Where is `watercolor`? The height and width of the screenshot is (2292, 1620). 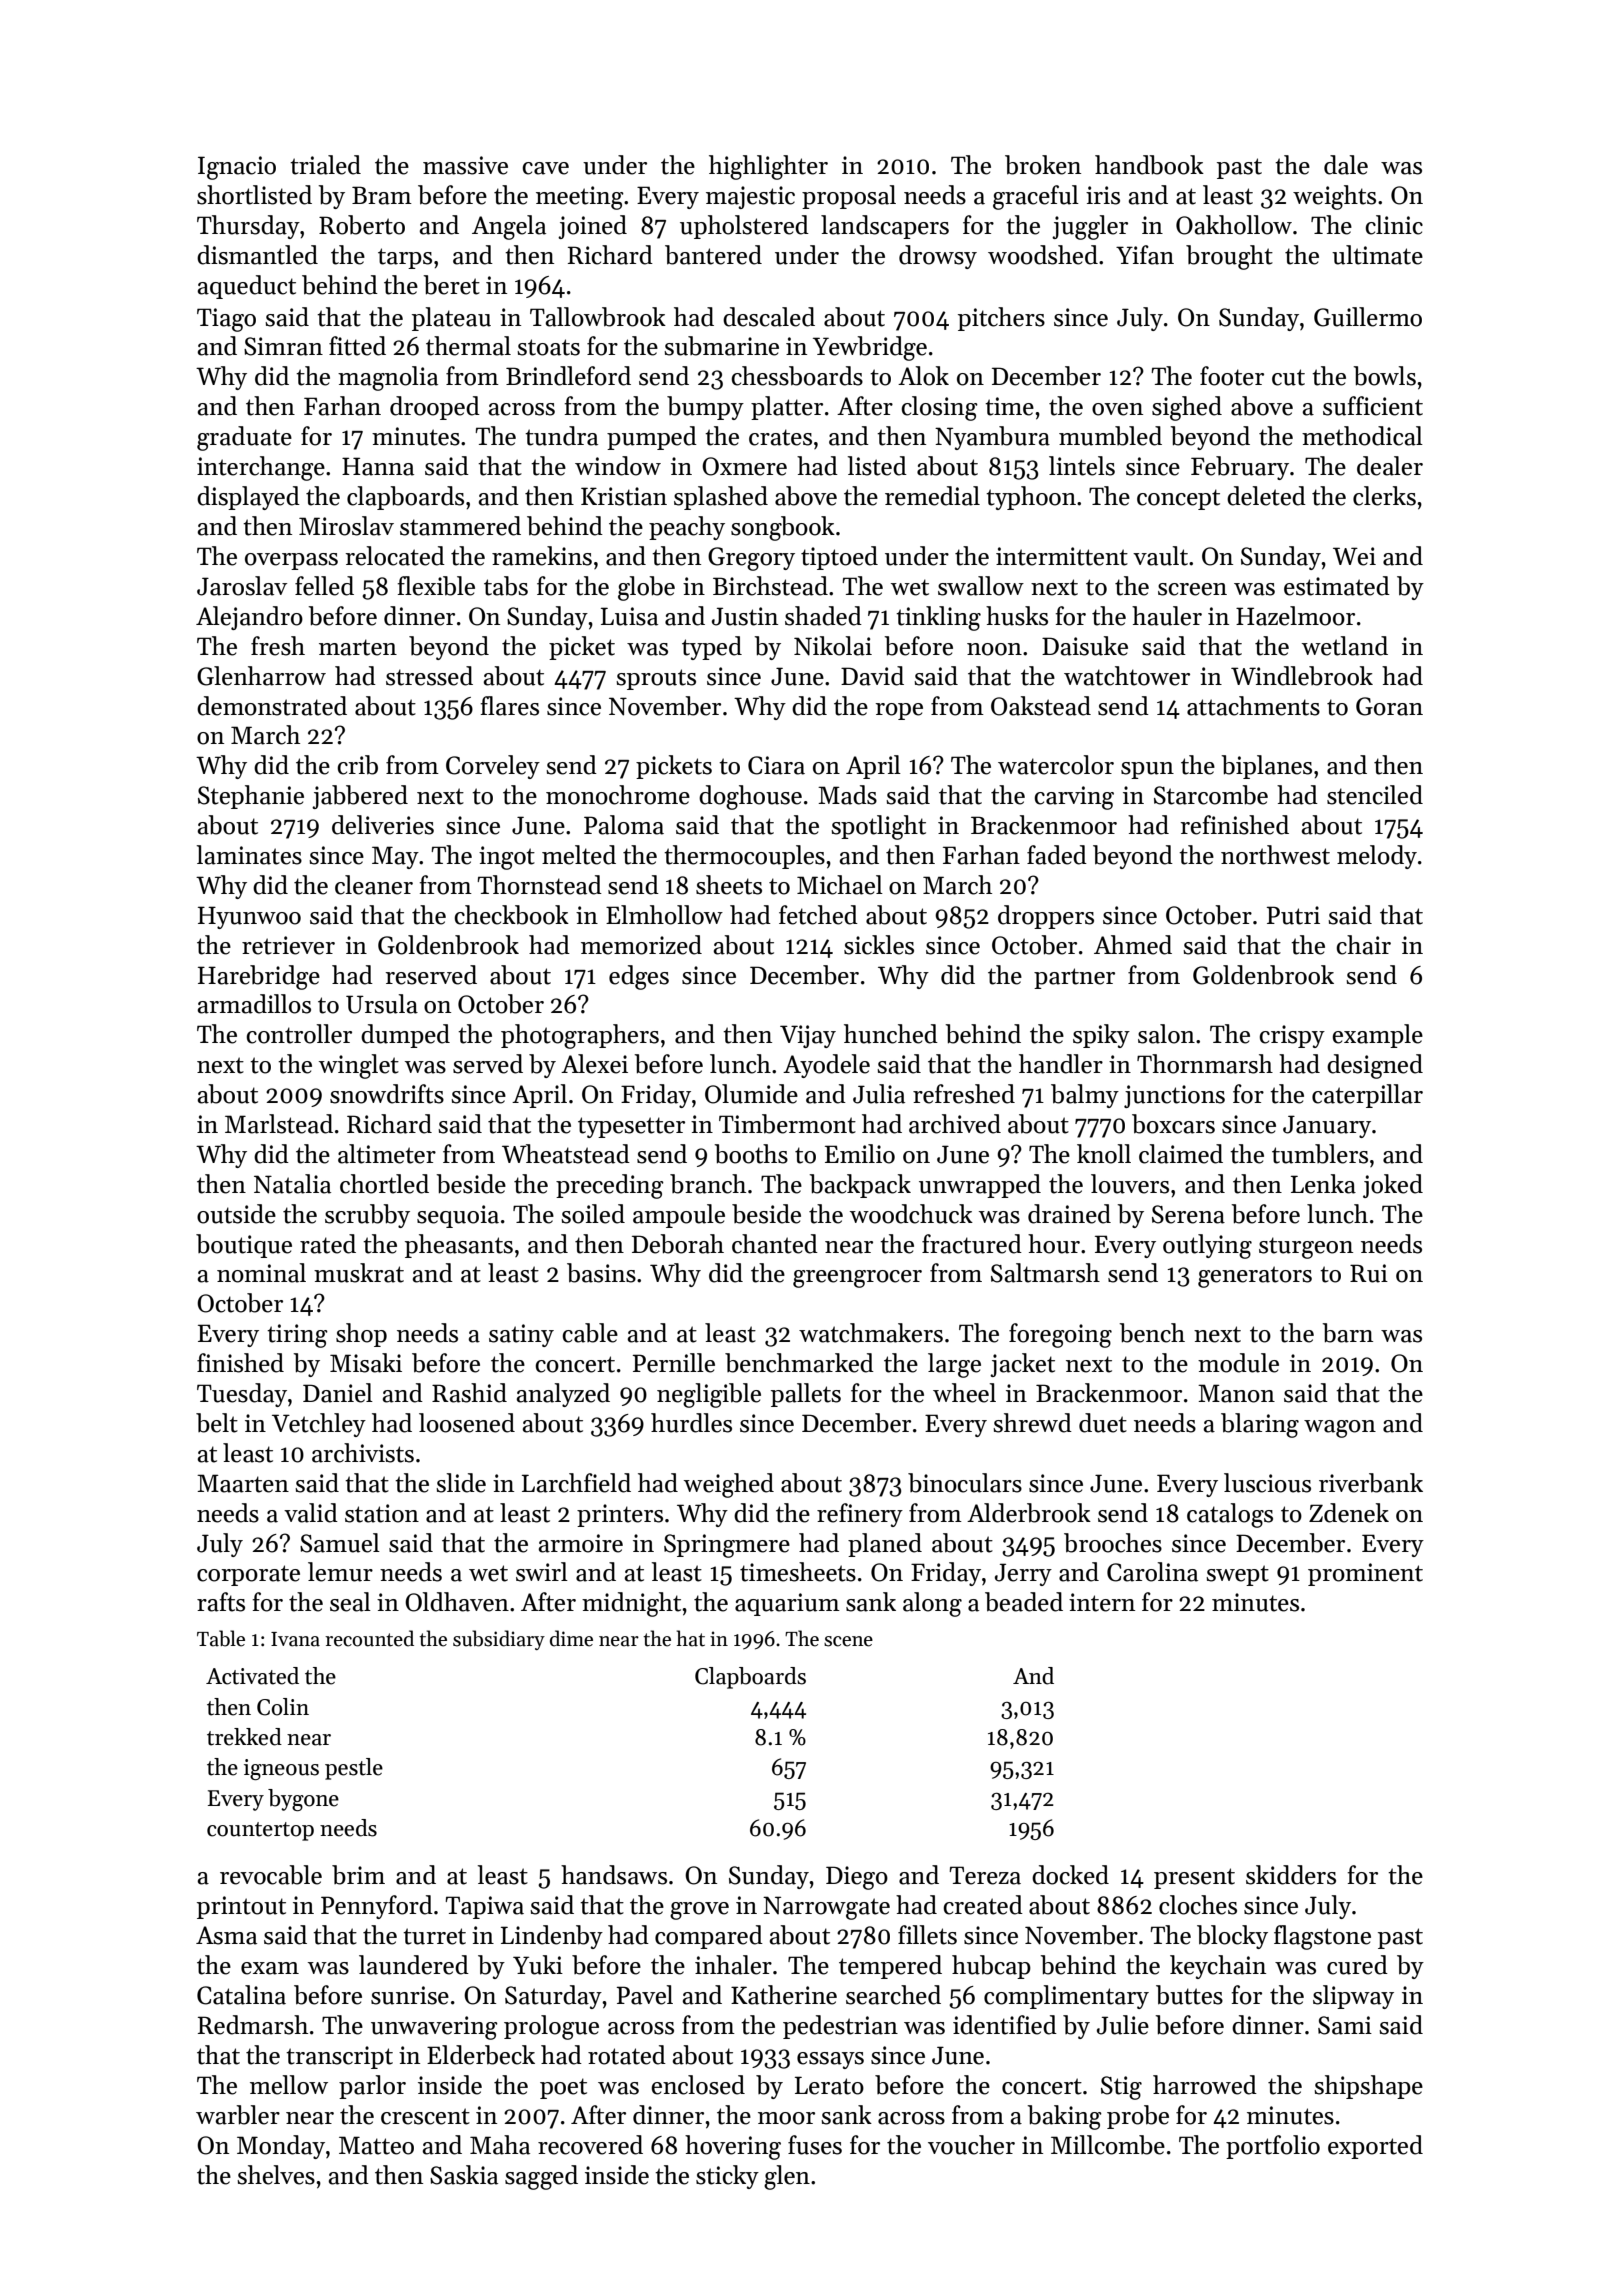
watercolor is located at coordinates (1056, 765).
